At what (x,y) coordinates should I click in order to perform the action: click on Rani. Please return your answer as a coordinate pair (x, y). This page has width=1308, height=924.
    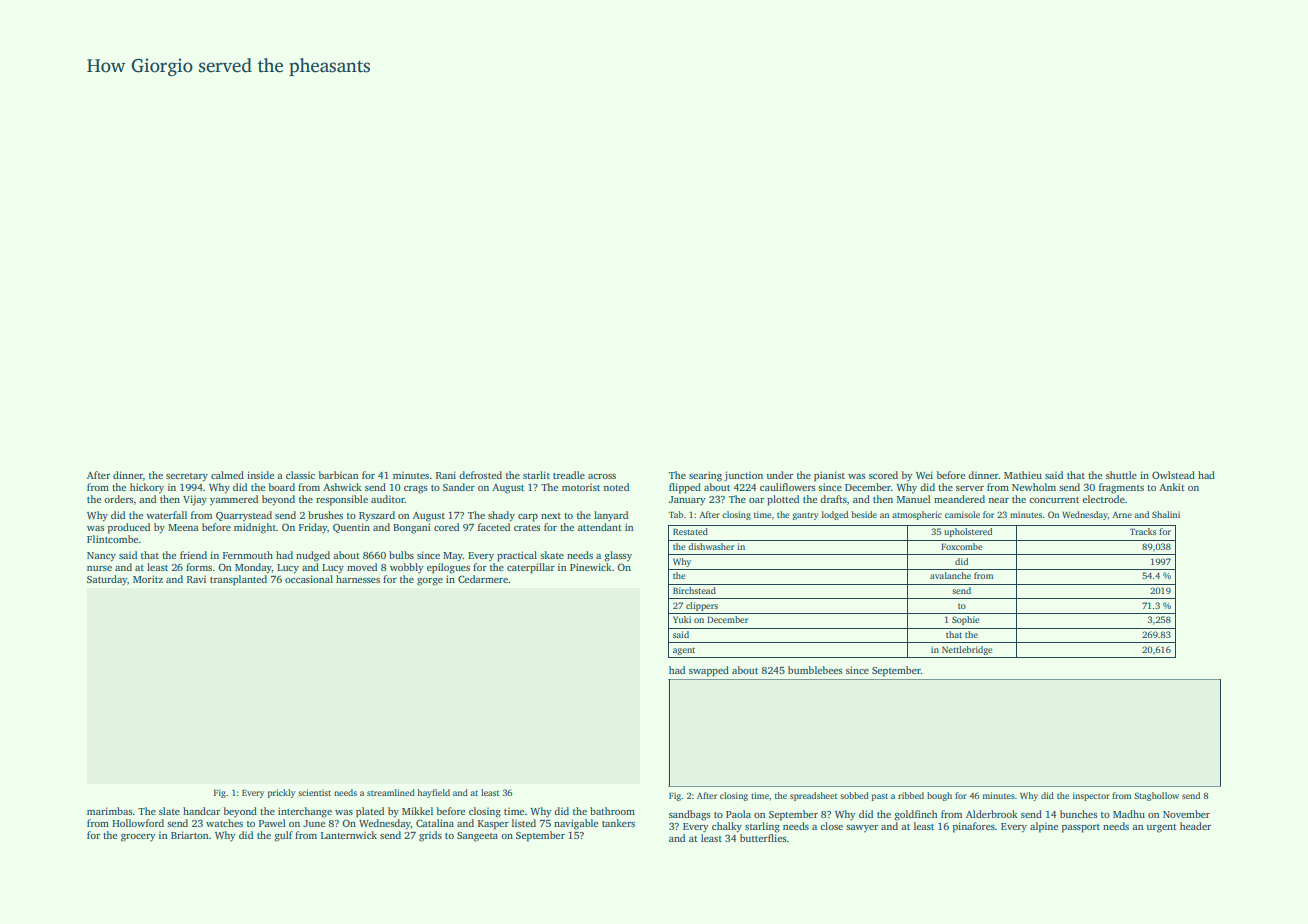
    Looking at the image, I should click on (446, 475).
